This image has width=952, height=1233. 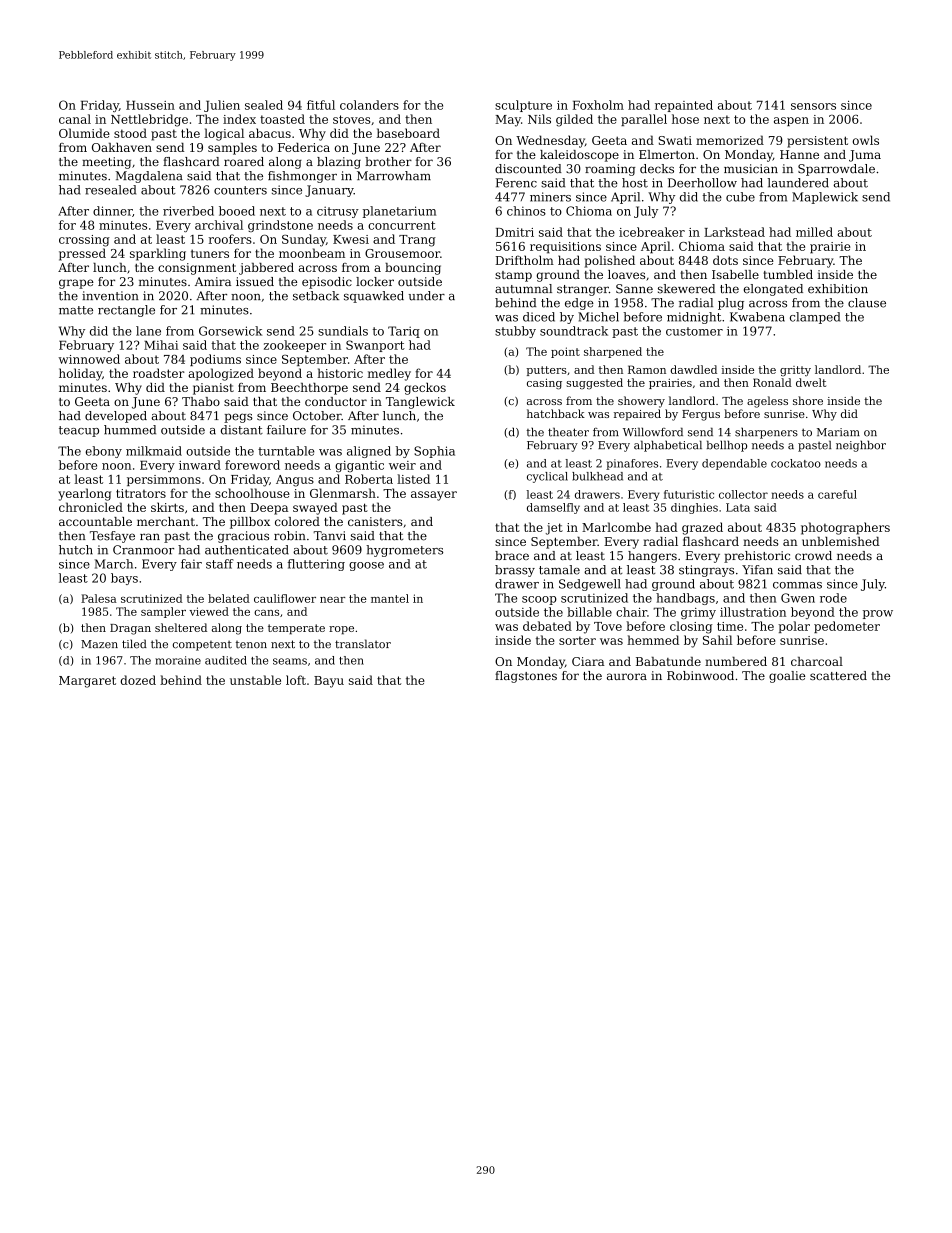 I want to click on flagstones, so click(x=526, y=677).
